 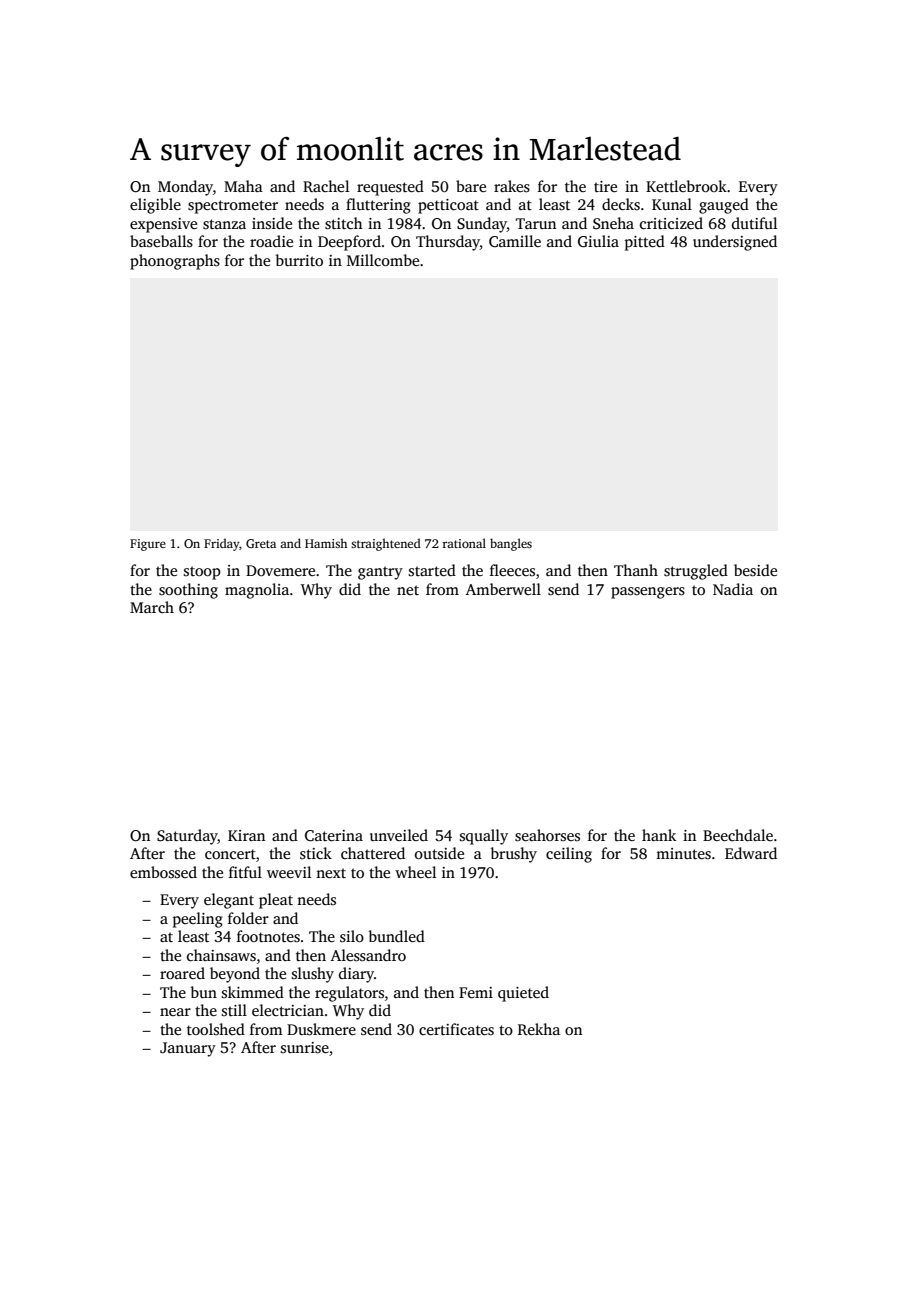 I want to click on seahorses, so click(x=547, y=835).
